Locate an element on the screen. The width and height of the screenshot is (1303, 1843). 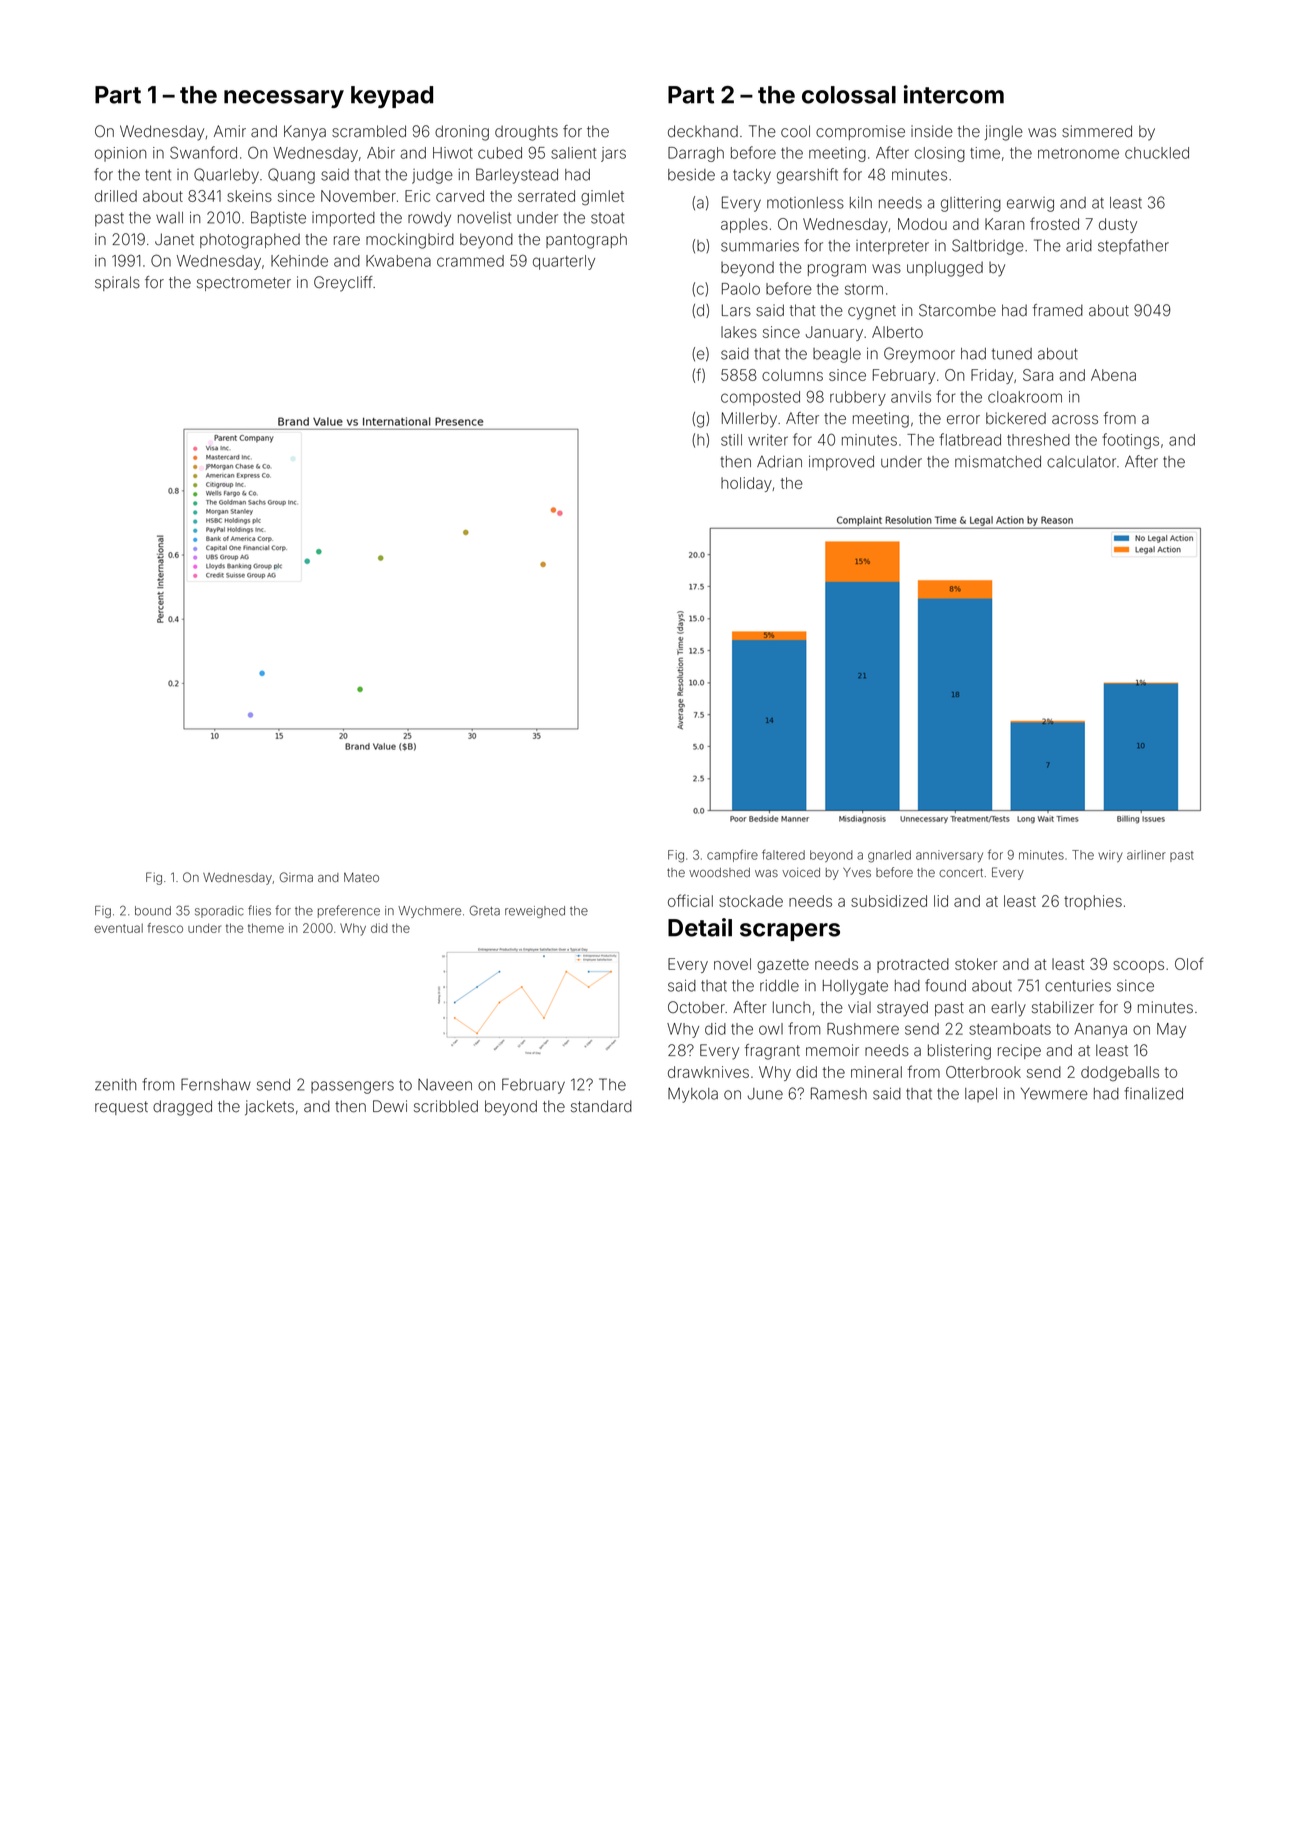
intercom is located at coordinates (954, 94).
